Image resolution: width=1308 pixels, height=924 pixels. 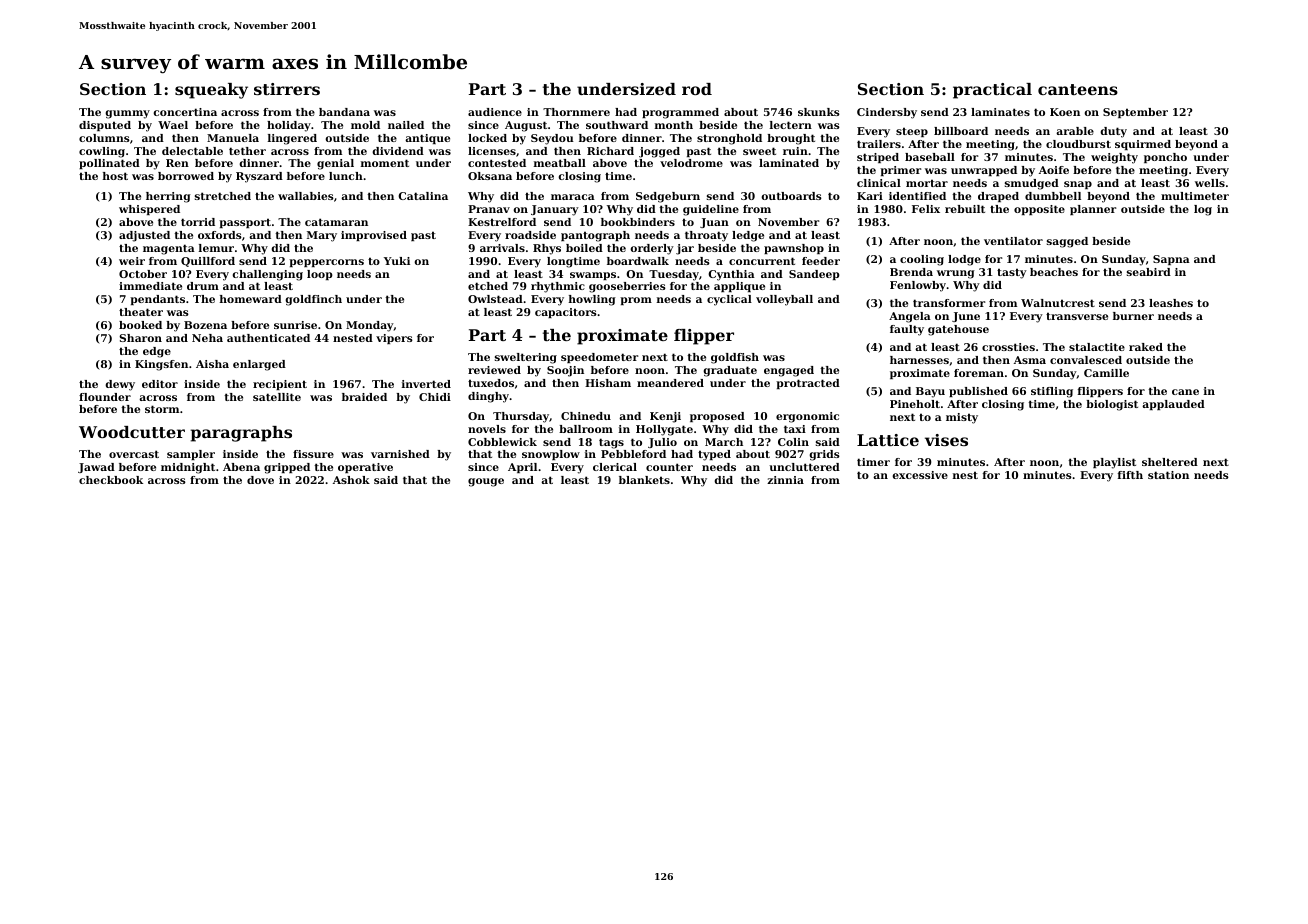 What do you see at coordinates (920, 475) in the screenshot?
I see `excessive` at bounding box center [920, 475].
